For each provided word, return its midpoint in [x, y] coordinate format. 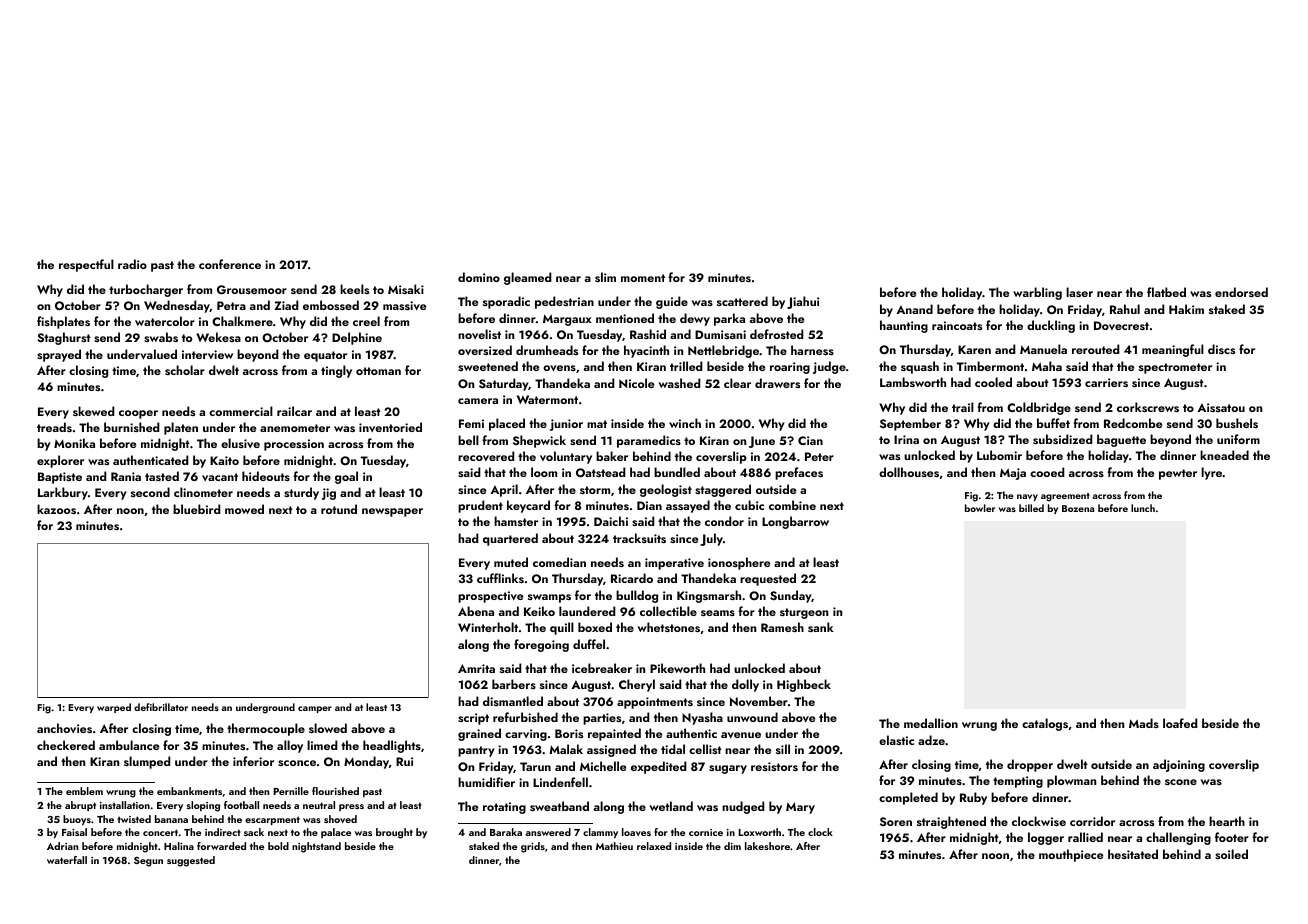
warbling [1037, 293]
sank [821, 627]
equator [325, 356]
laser [1079, 292]
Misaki [406, 289]
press [351, 807]
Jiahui [803, 302]
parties [602, 719]
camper [315, 709]
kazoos [56, 509]
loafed [1180, 723]
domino [479, 277]
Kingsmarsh [709, 596]
